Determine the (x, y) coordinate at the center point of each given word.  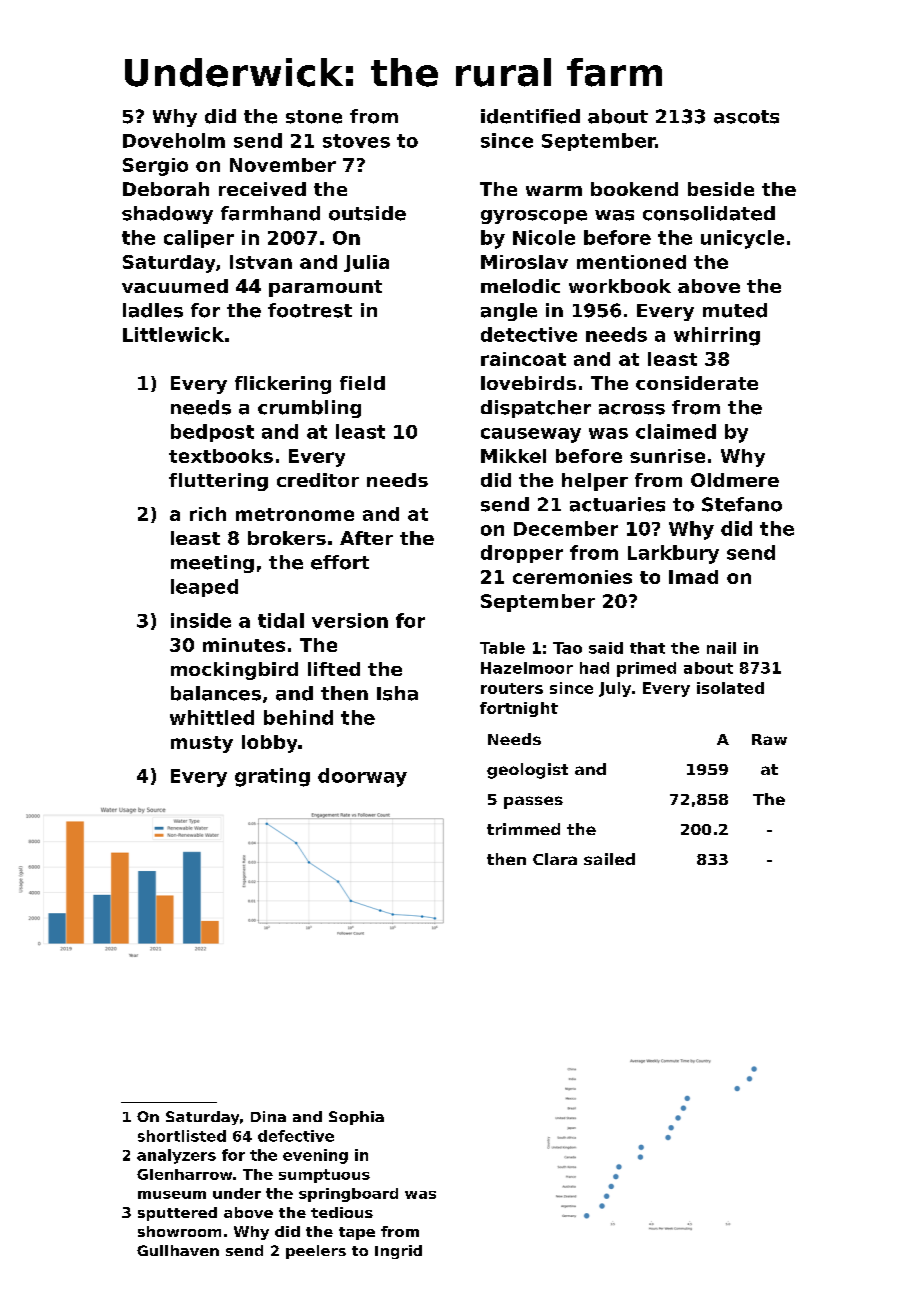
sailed (609, 859)
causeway (531, 435)
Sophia (356, 1118)
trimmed (523, 829)
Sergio (155, 167)
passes (533, 802)
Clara (555, 859)
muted (735, 310)
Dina (268, 1116)
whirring (717, 336)
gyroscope (534, 217)
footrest (310, 310)
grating (272, 777)
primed (646, 669)
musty (202, 744)
